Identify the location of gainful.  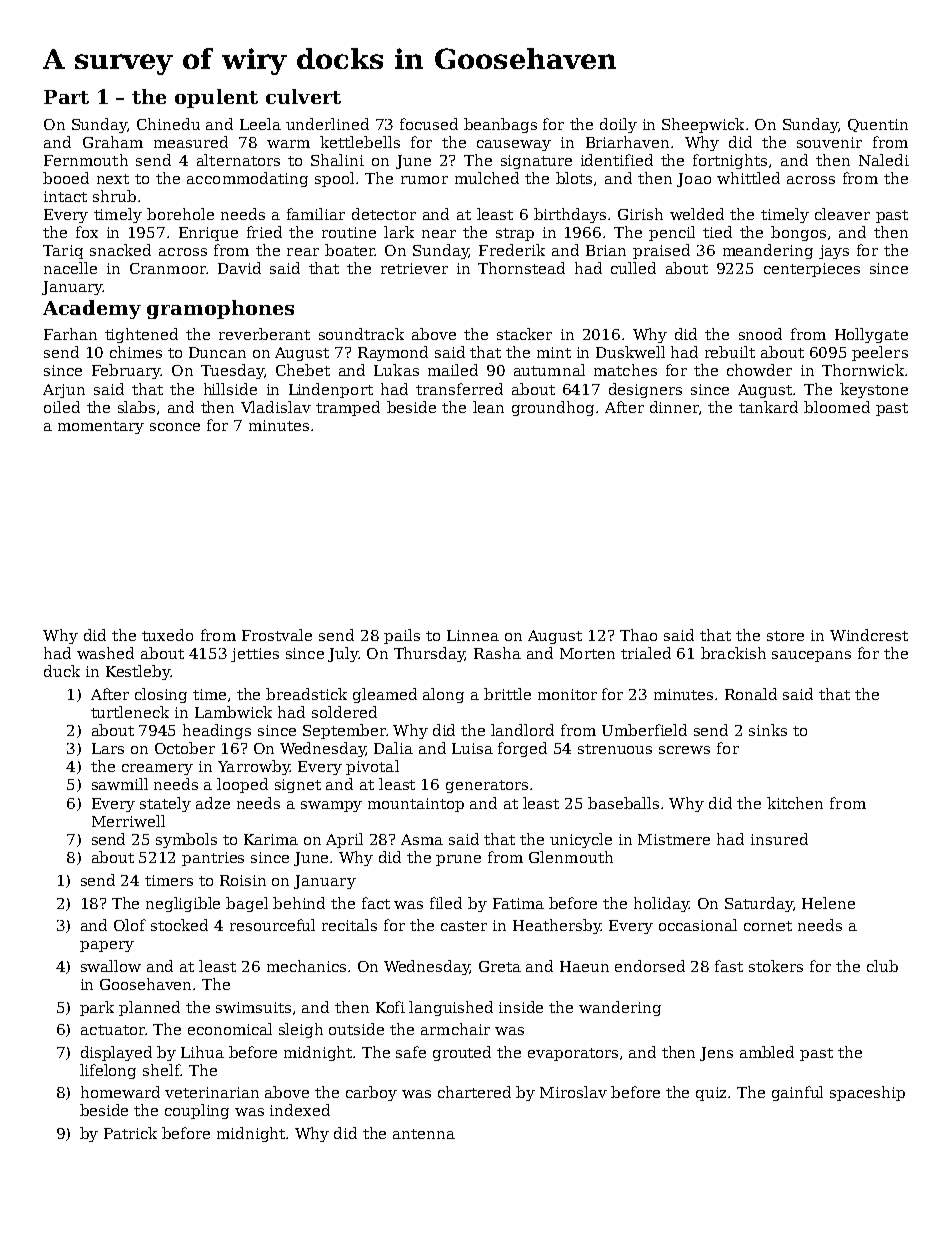
(797, 1093).
